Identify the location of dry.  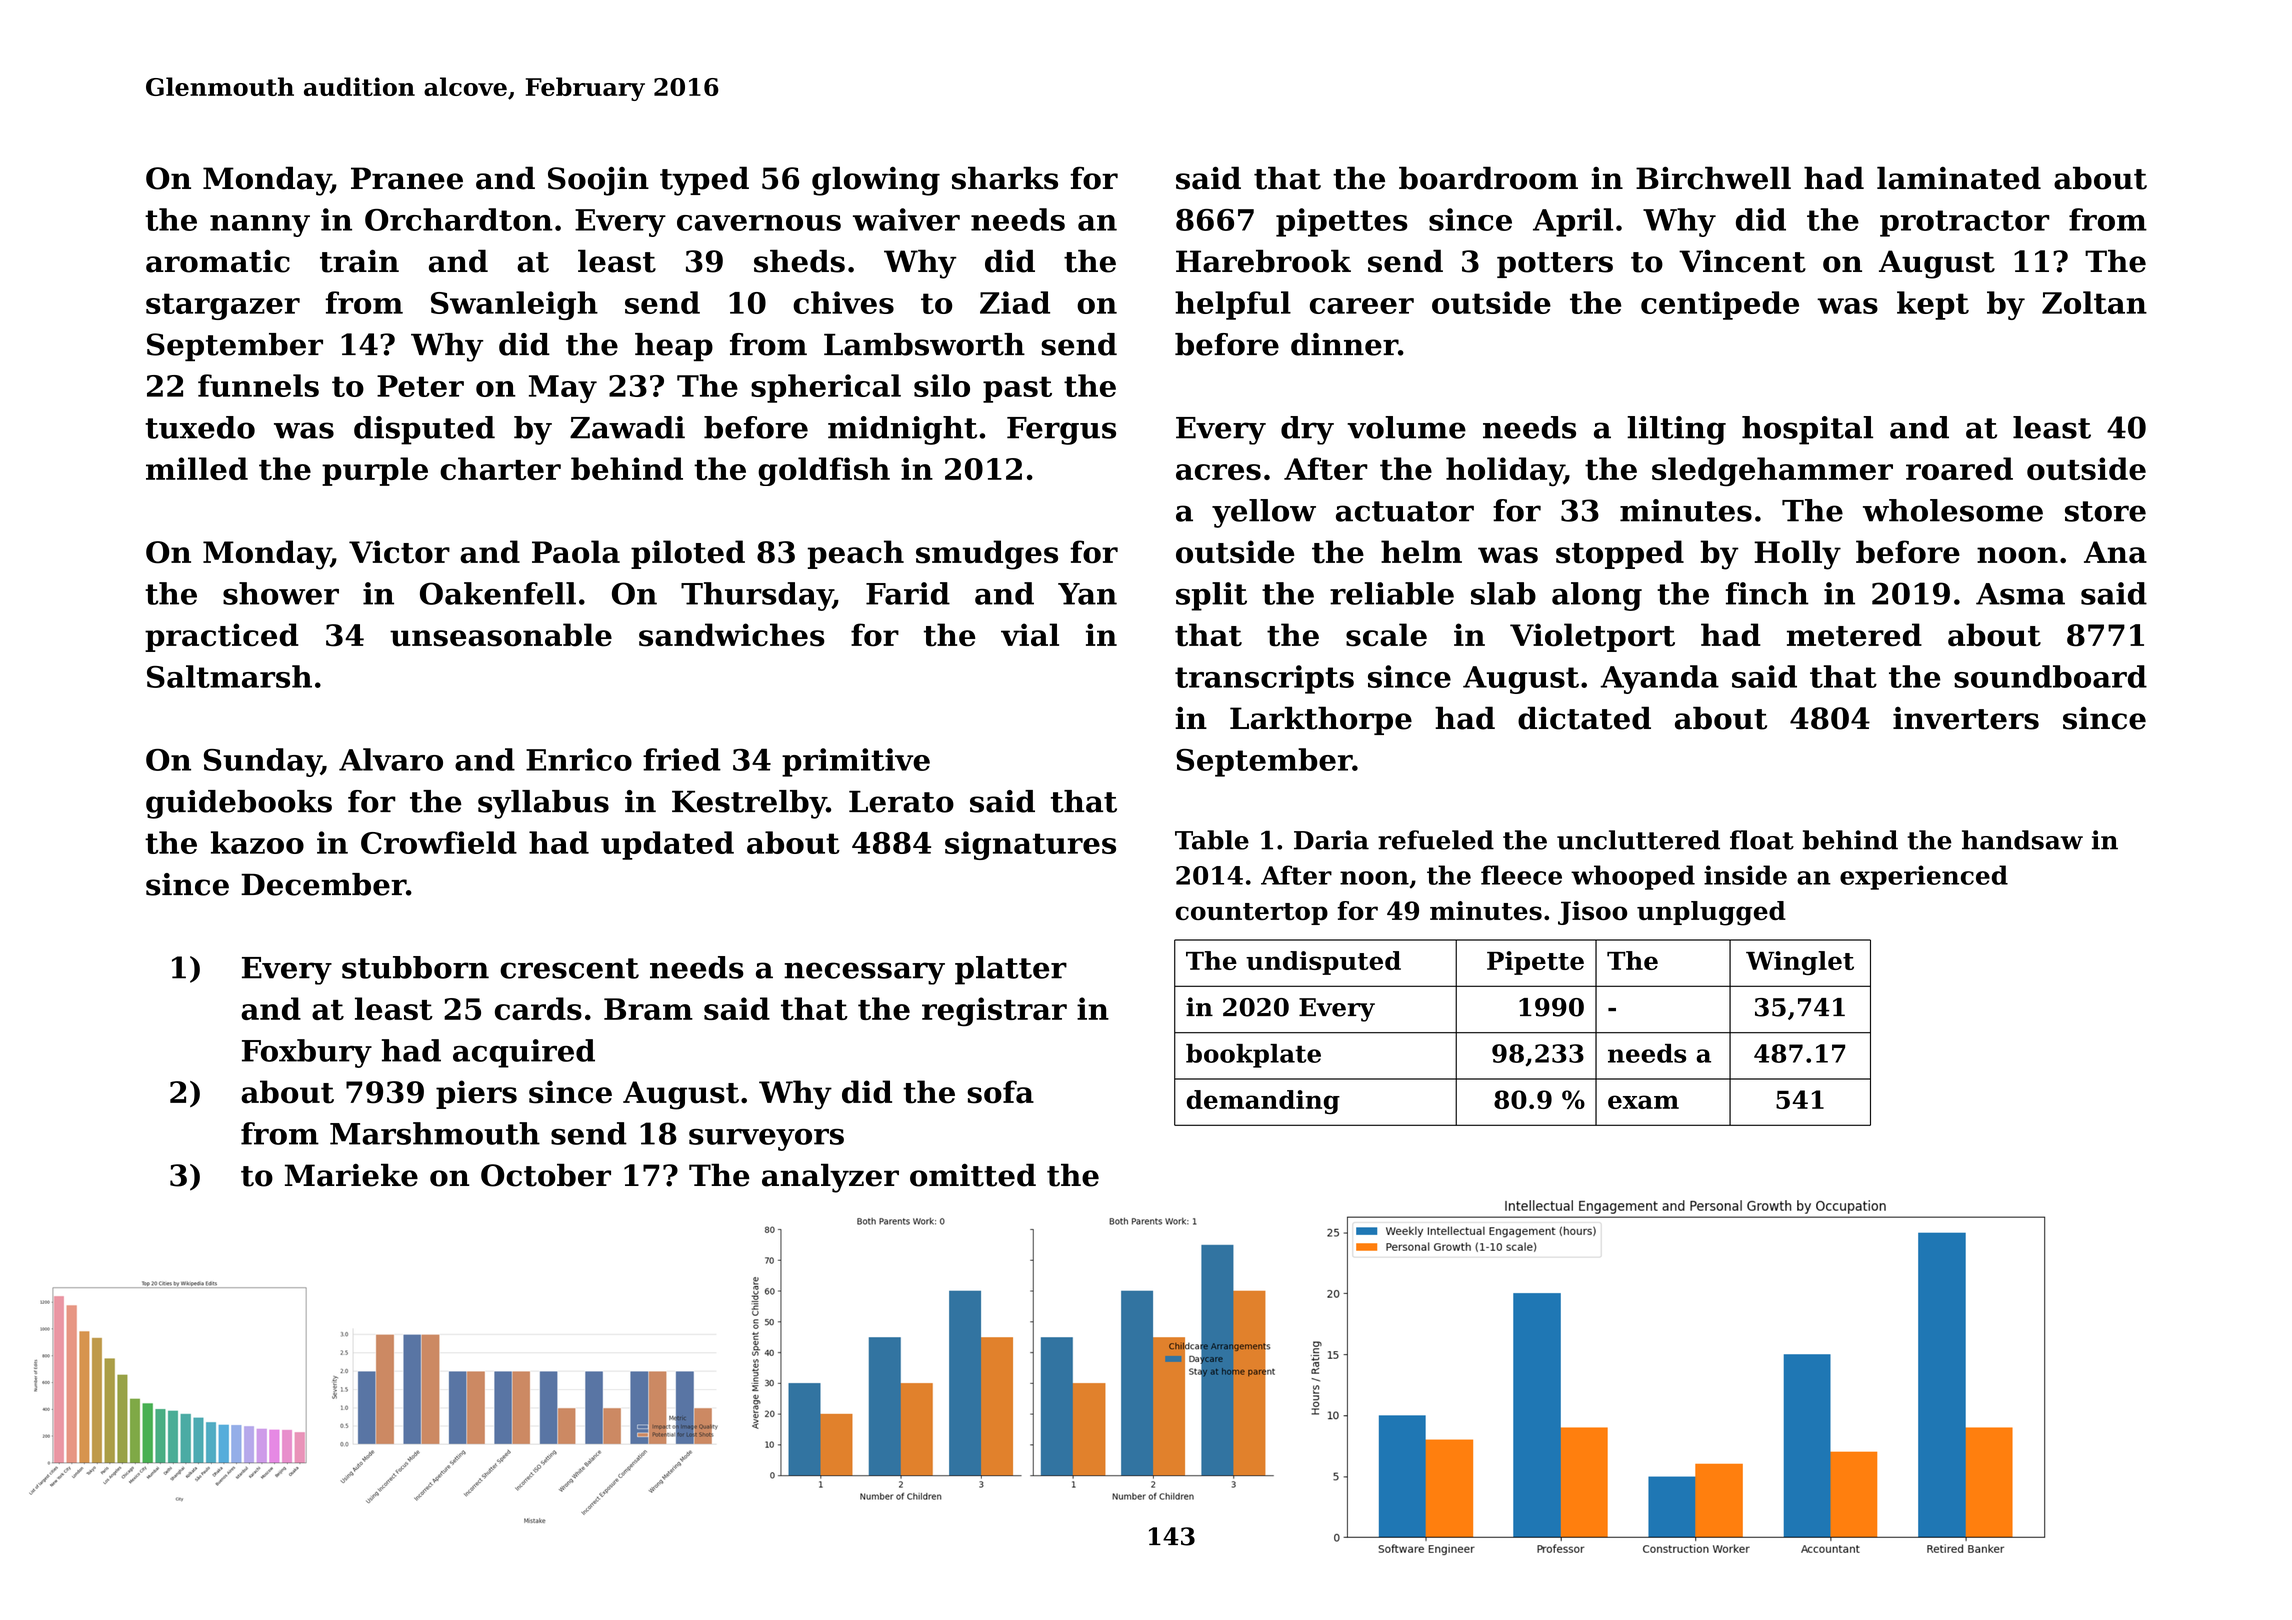
(1307, 430).
